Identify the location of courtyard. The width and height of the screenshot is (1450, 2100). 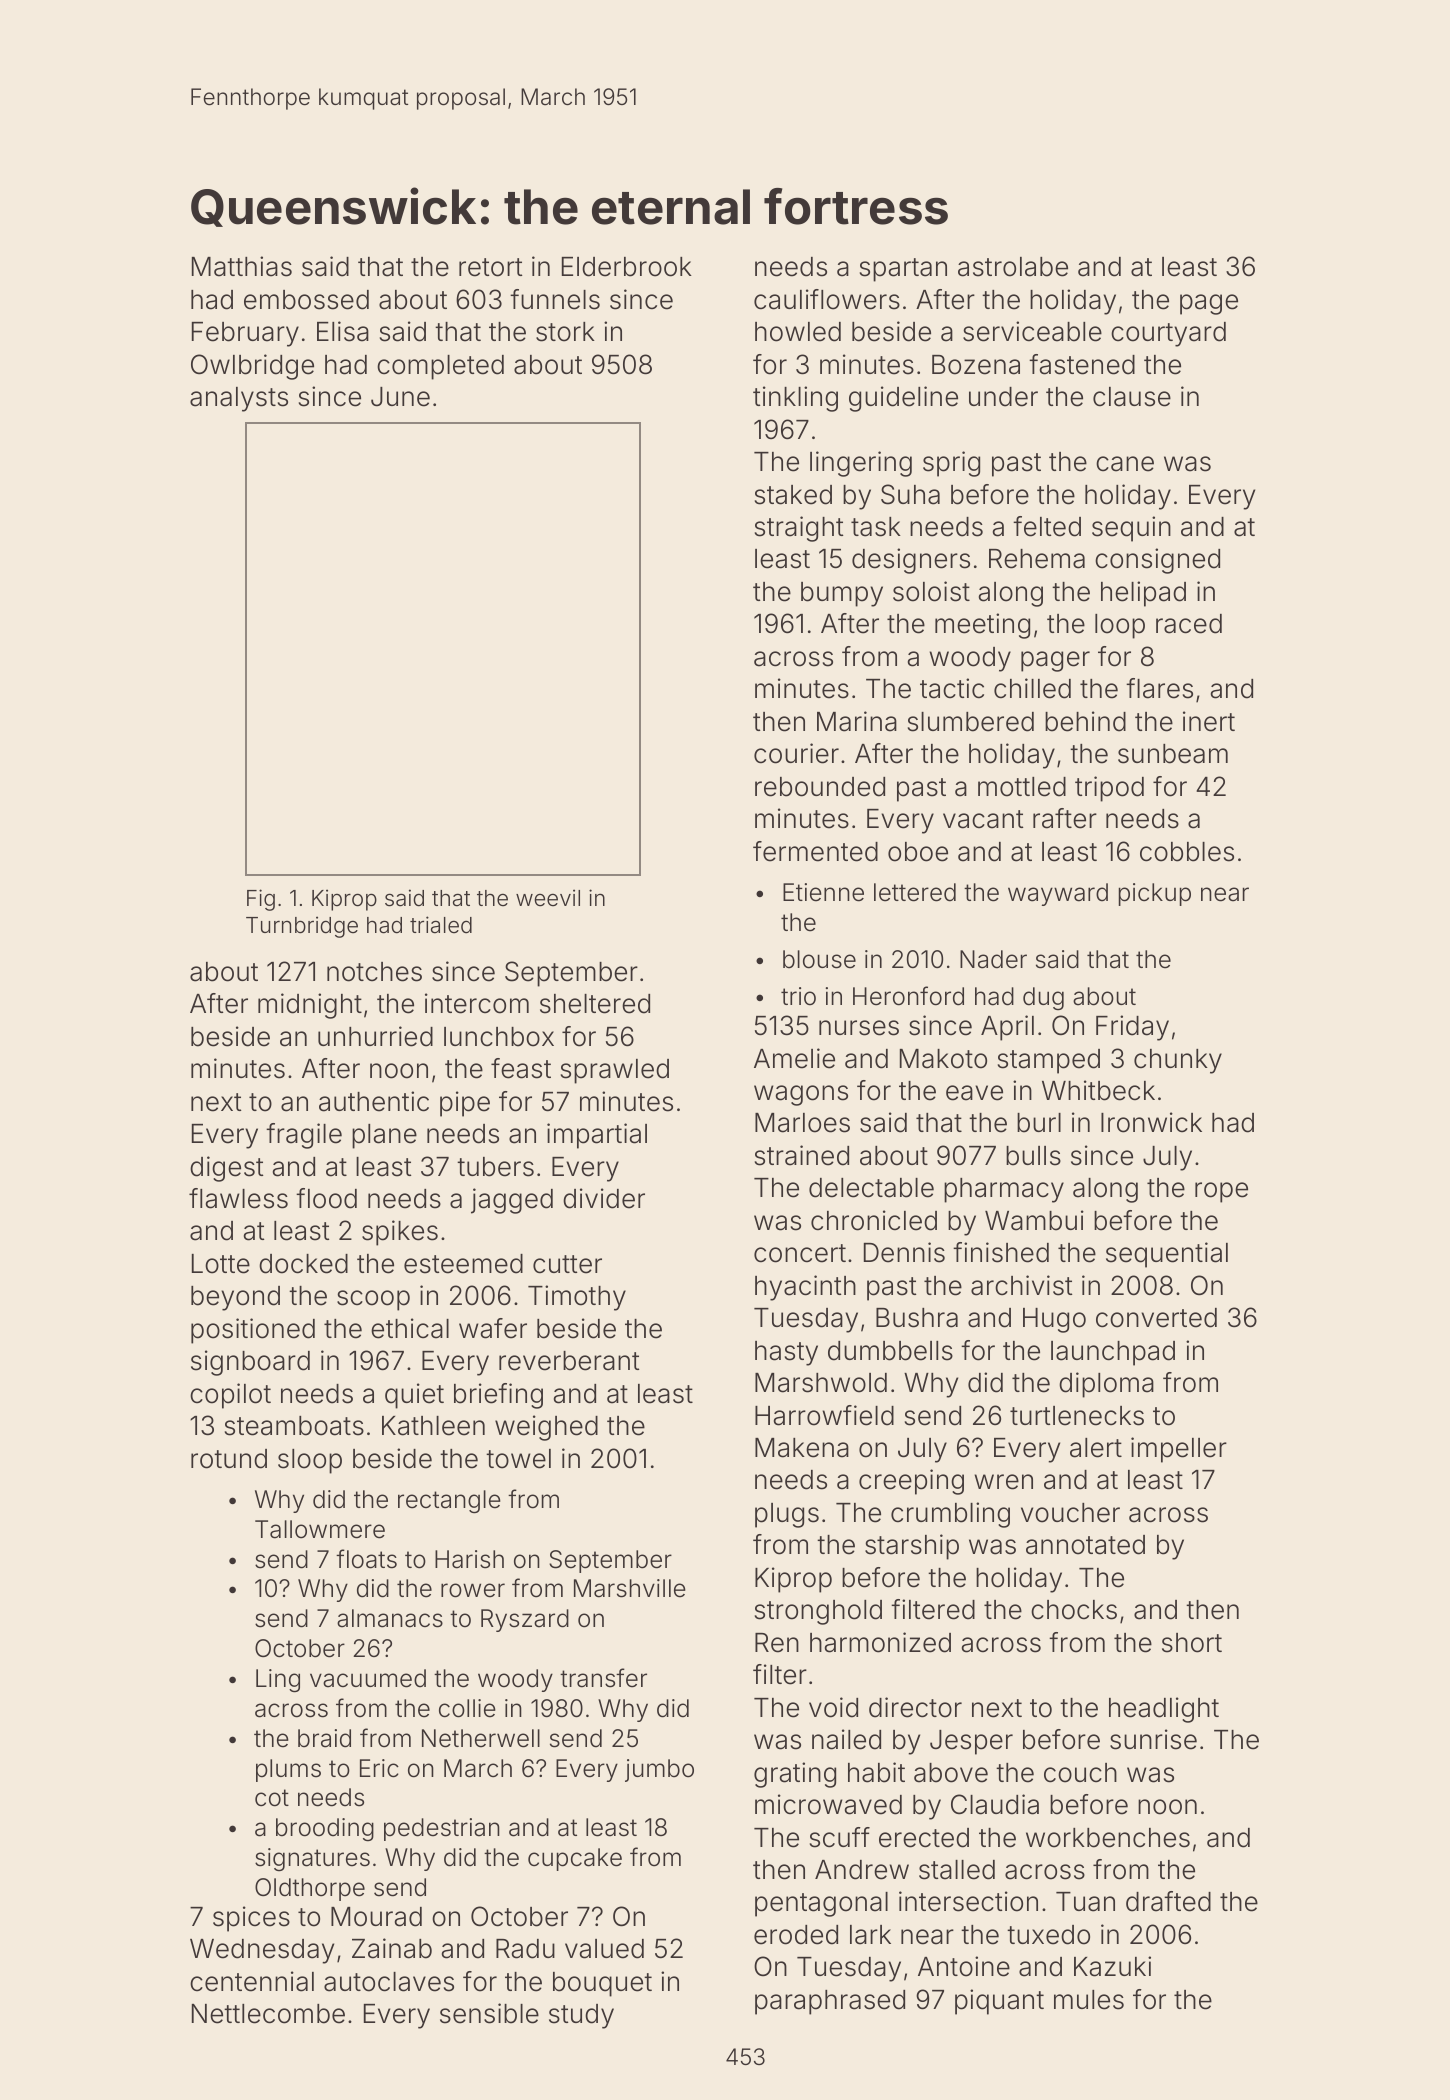
(1168, 334).
